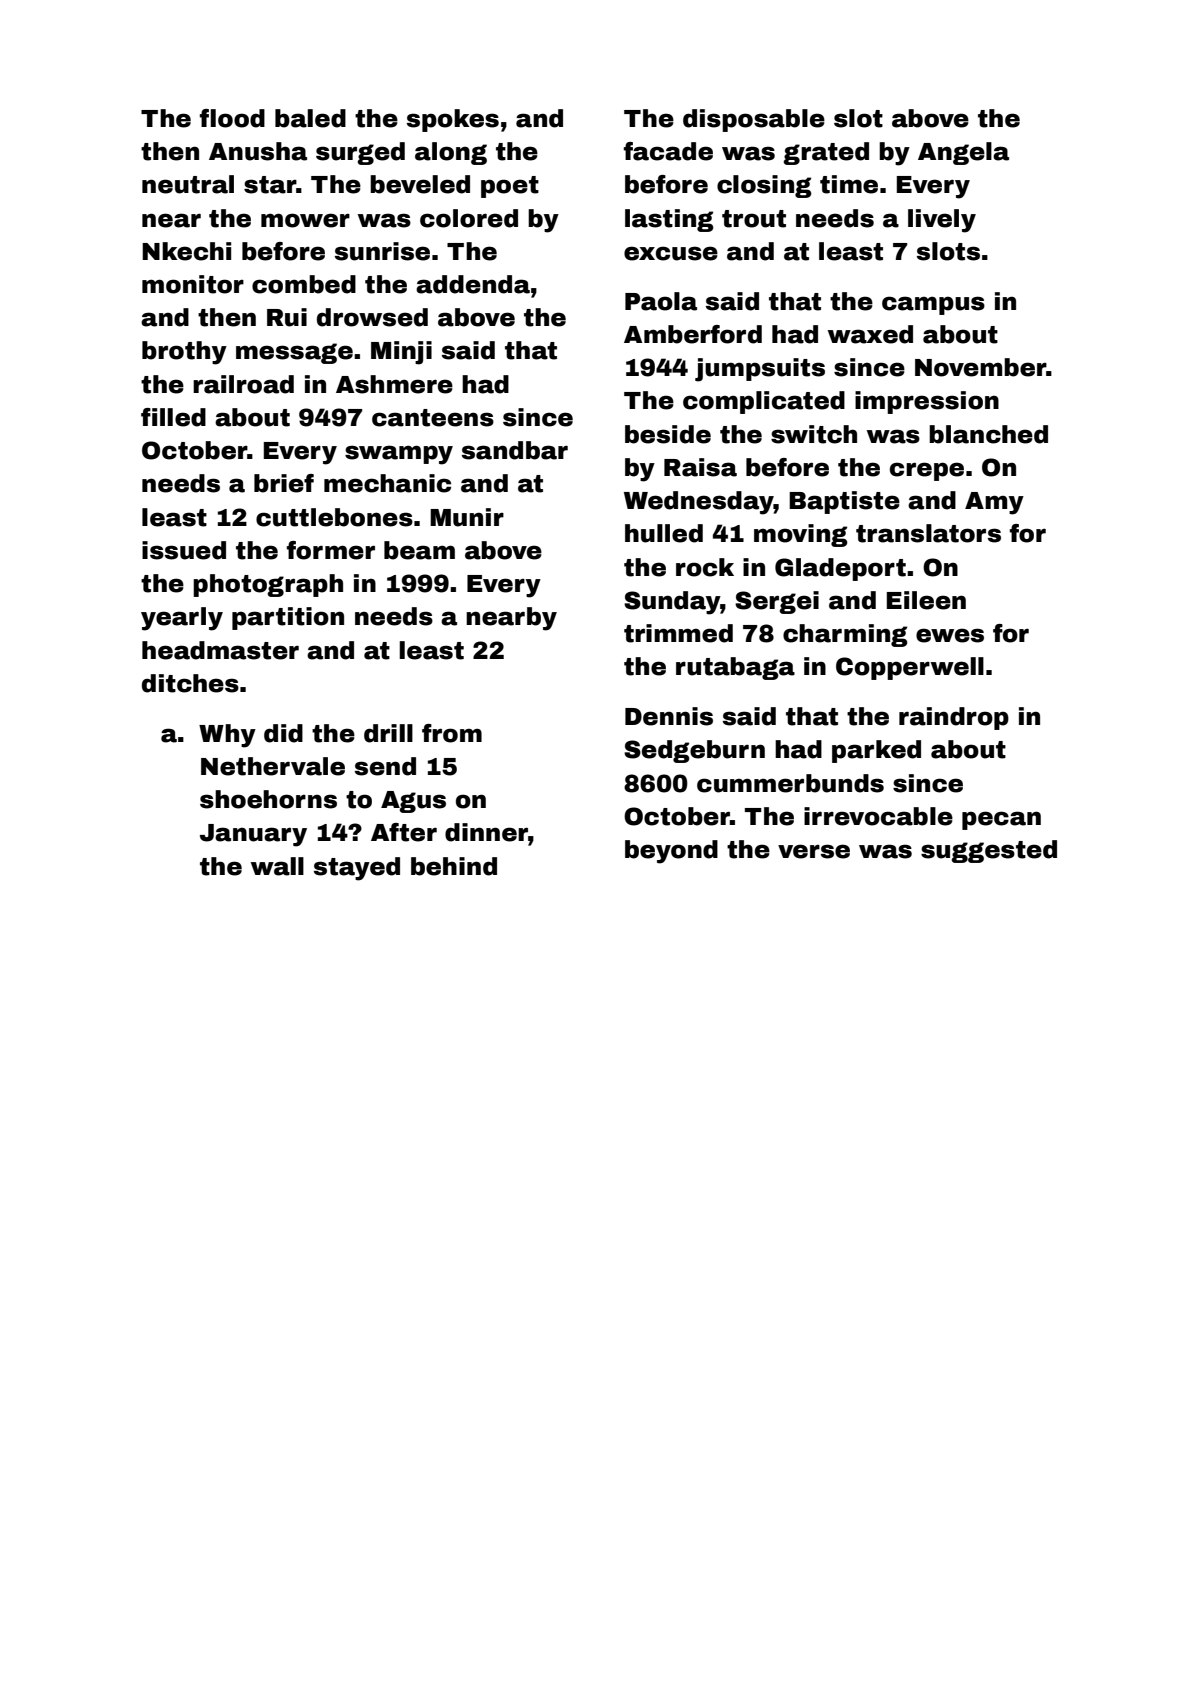 This document has width=1203, height=1702. I want to click on flood, so click(232, 118).
